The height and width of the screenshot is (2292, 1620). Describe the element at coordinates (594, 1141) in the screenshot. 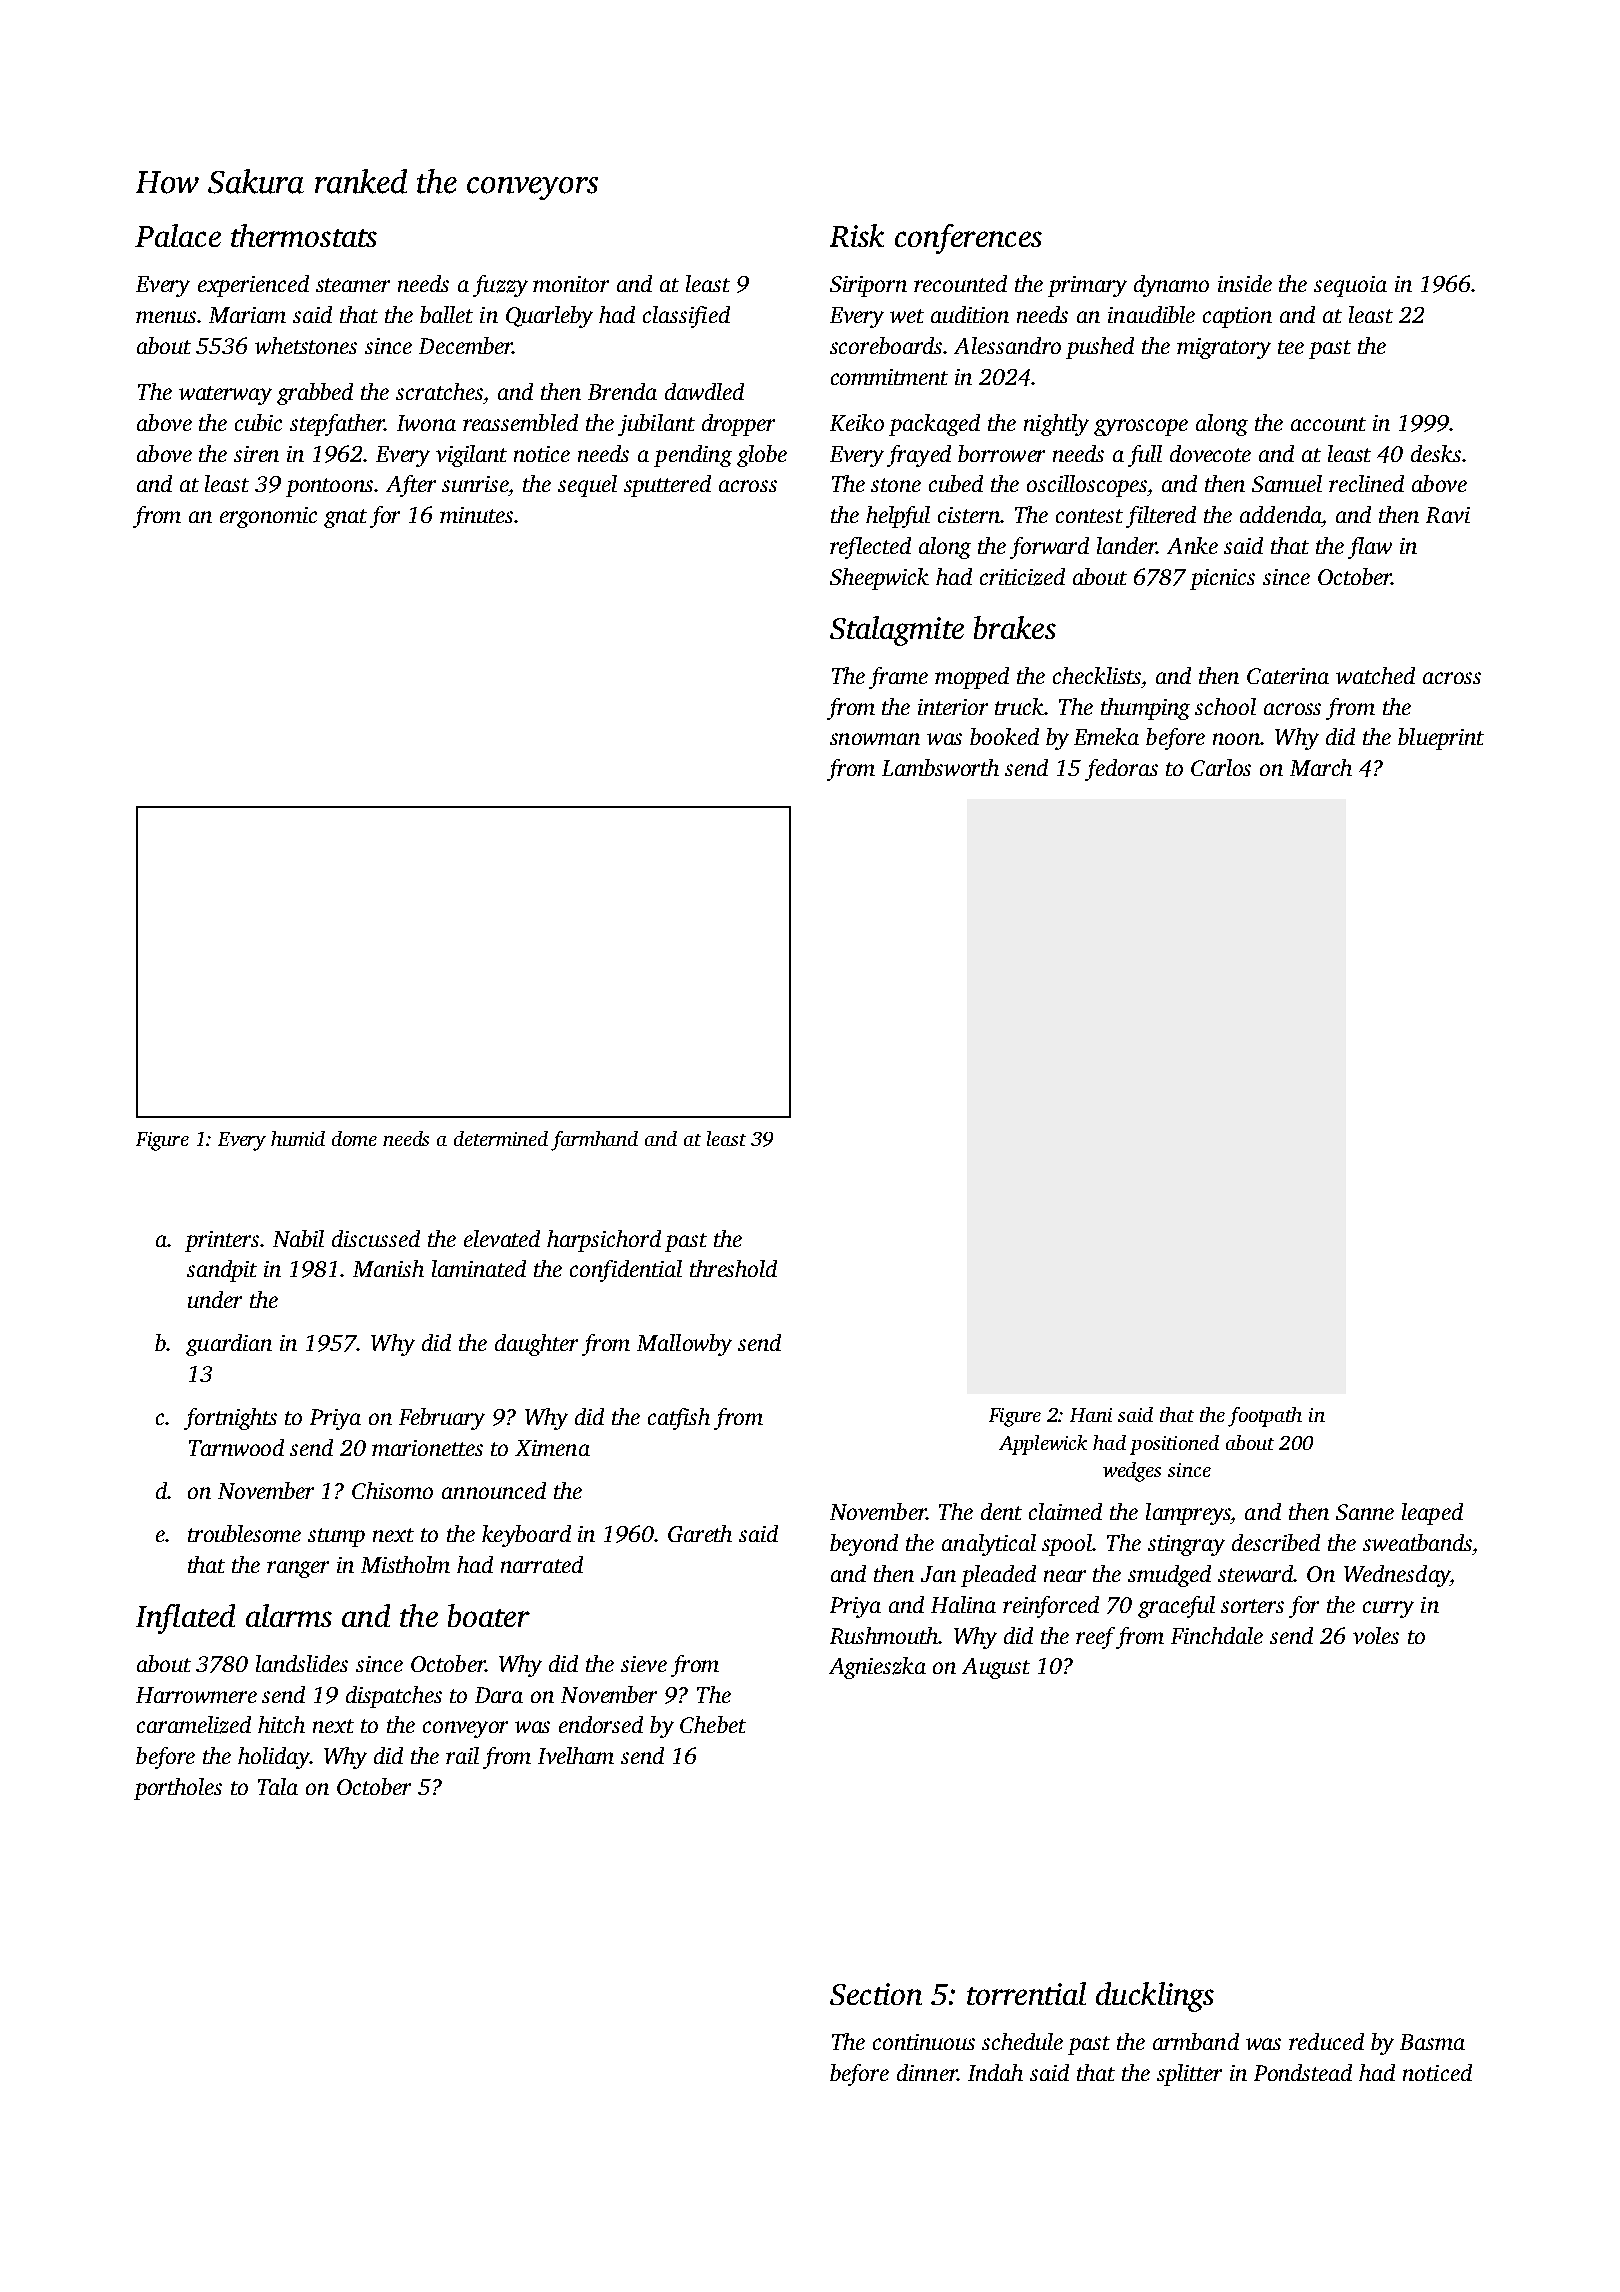

I see `farmhand` at that location.
